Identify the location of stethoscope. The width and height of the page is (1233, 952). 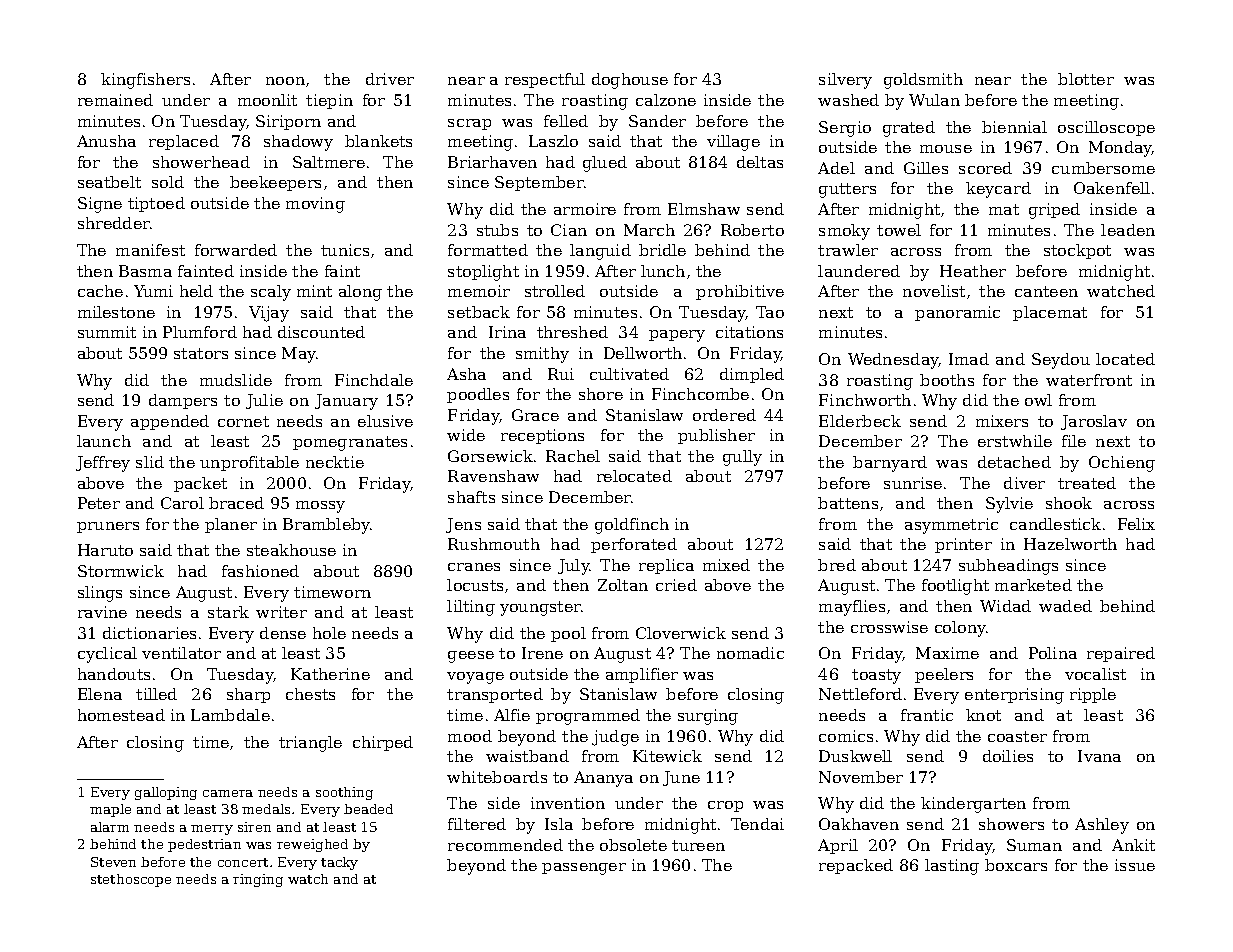
(131, 880).
